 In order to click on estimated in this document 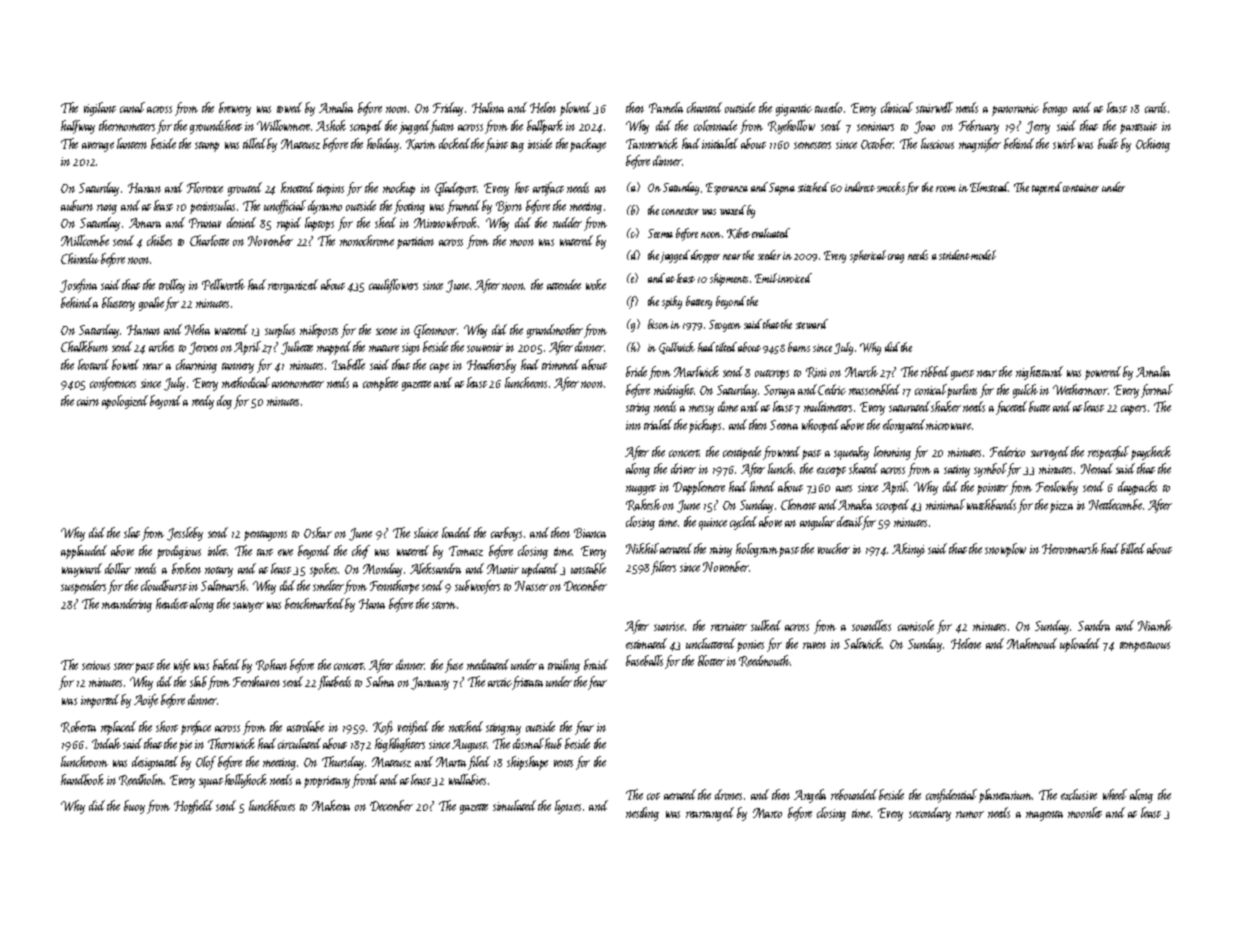, I will do `click(646, 643)`.
